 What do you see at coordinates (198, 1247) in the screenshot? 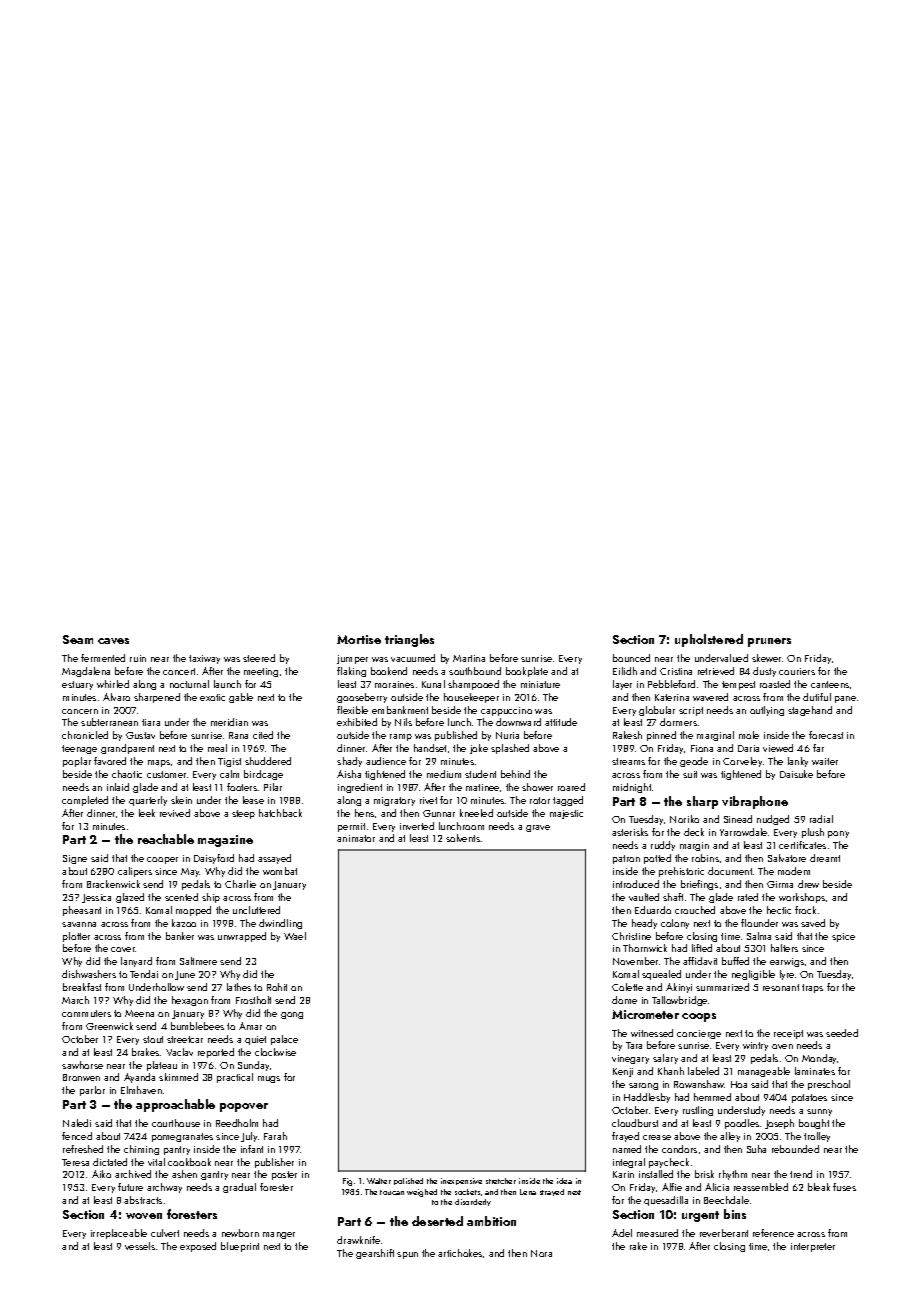
I see `exposed` at bounding box center [198, 1247].
